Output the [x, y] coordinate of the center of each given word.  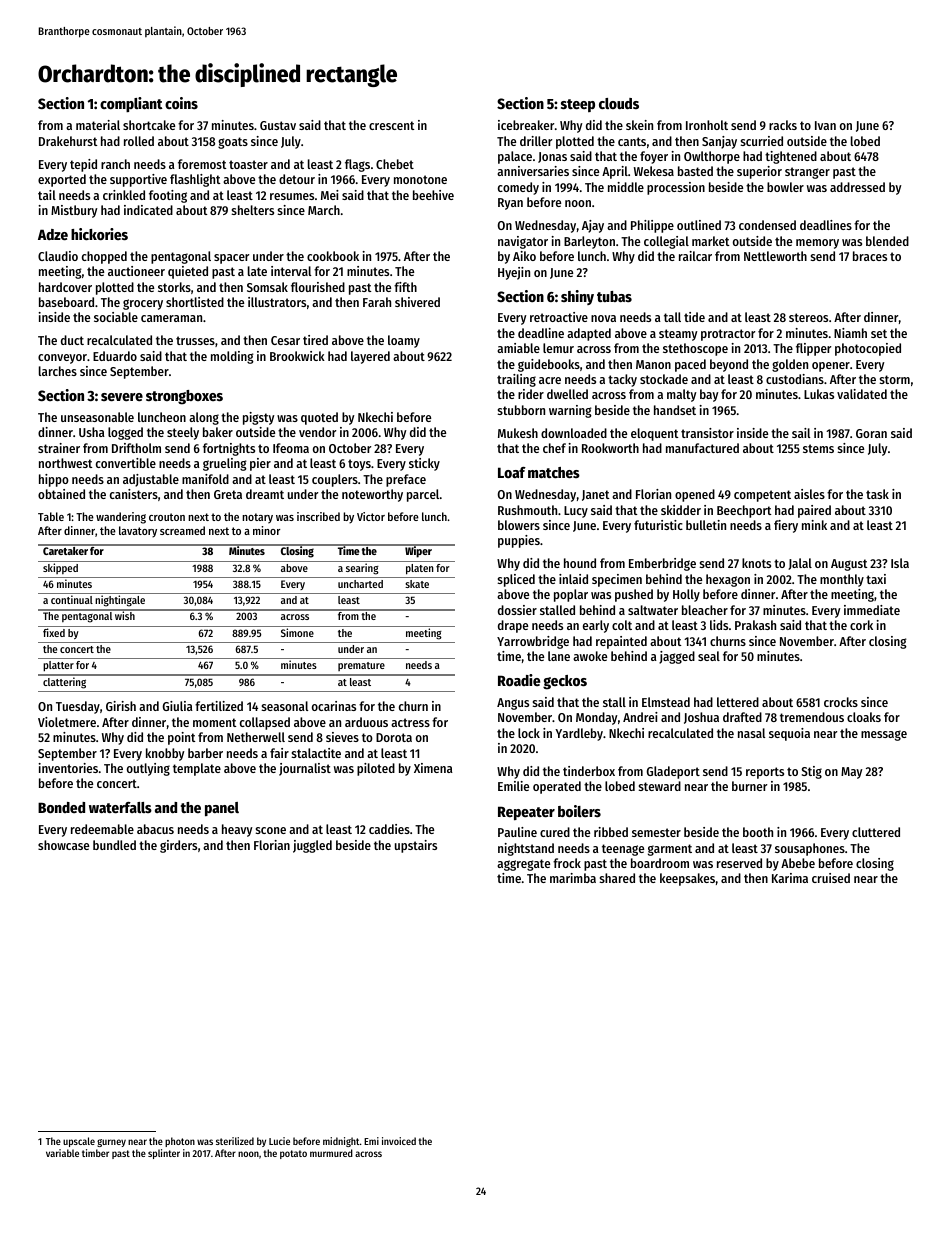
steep [578, 105]
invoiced [399, 1141]
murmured [331, 1153]
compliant [131, 104]
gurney [111, 1143]
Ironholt [707, 125]
